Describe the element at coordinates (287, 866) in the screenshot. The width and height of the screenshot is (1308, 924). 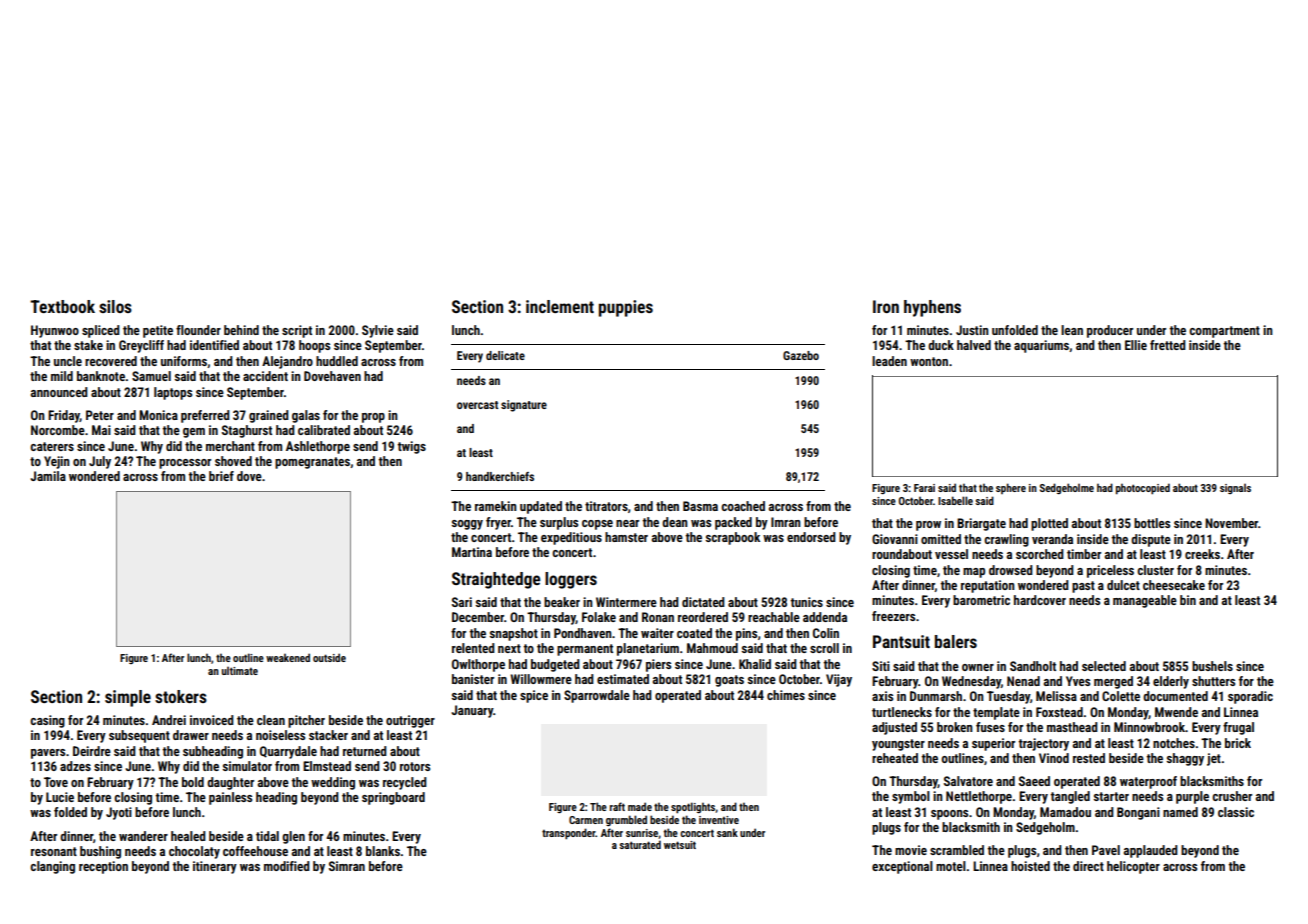
I see `modified` at that location.
